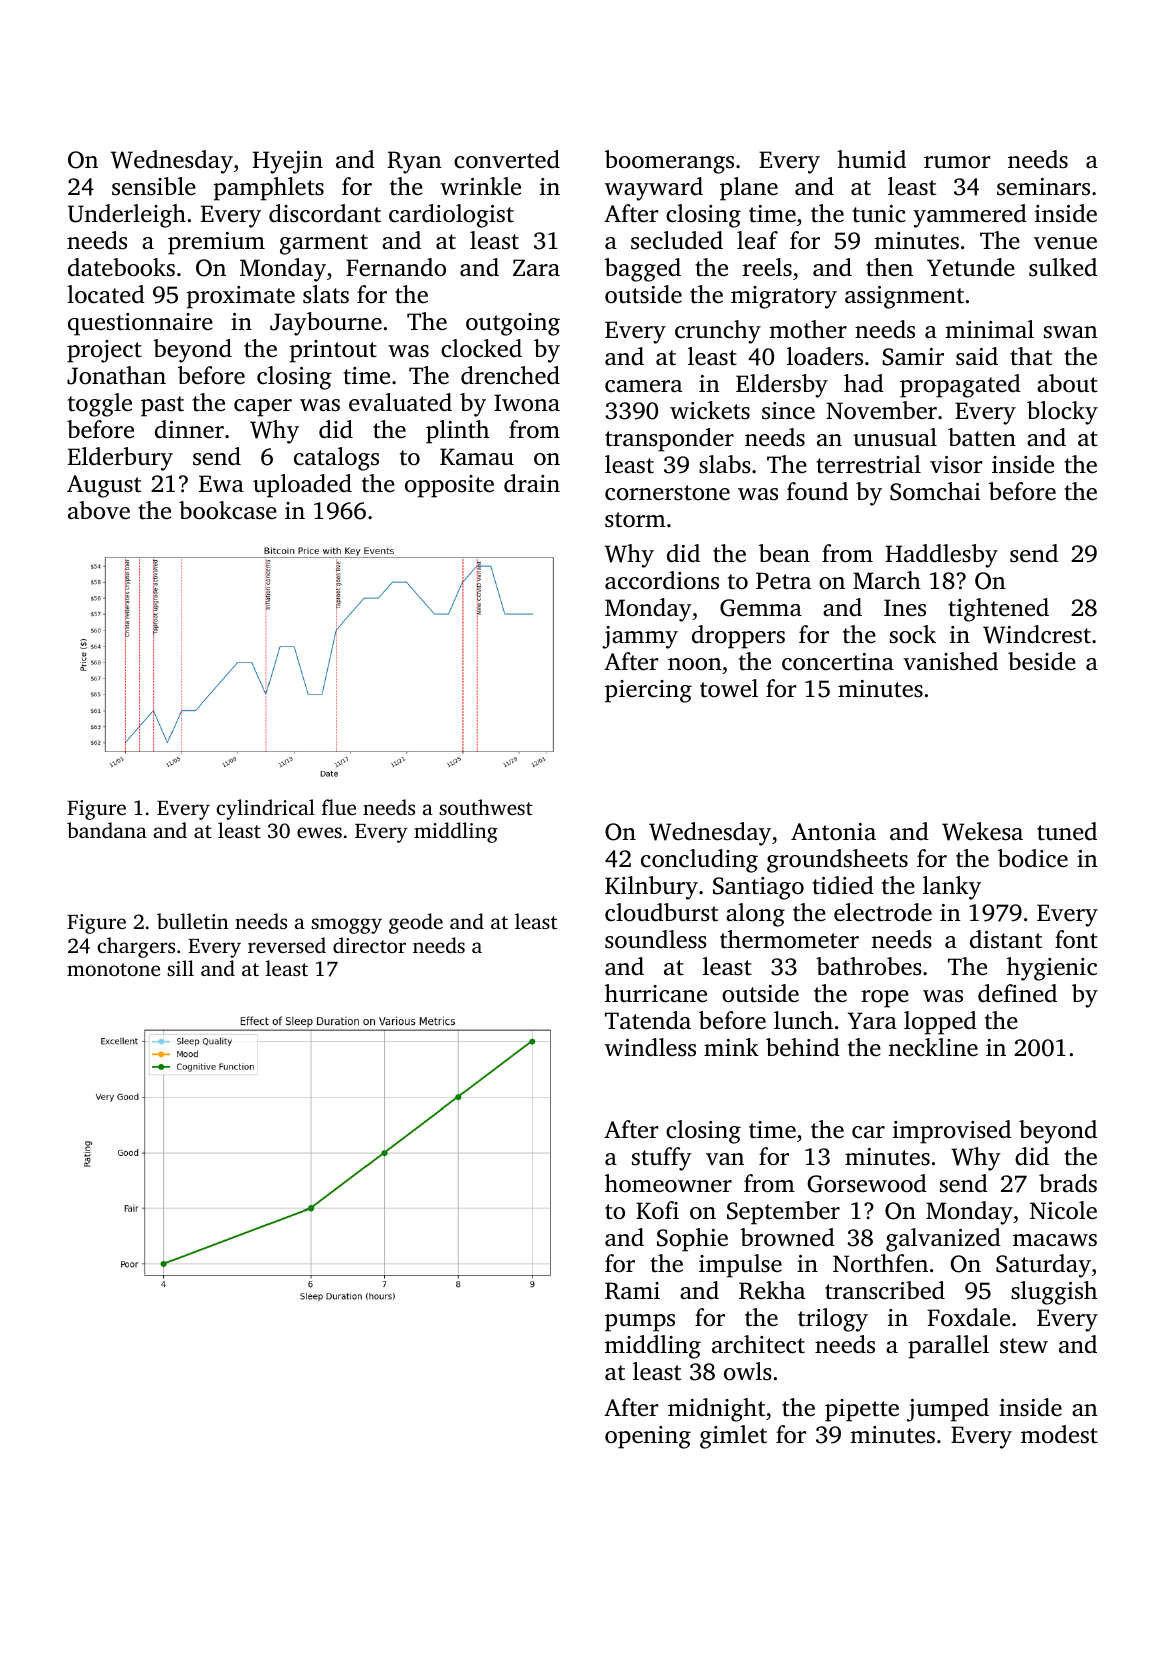  What do you see at coordinates (669, 162) in the image?
I see `boomerangs` at bounding box center [669, 162].
